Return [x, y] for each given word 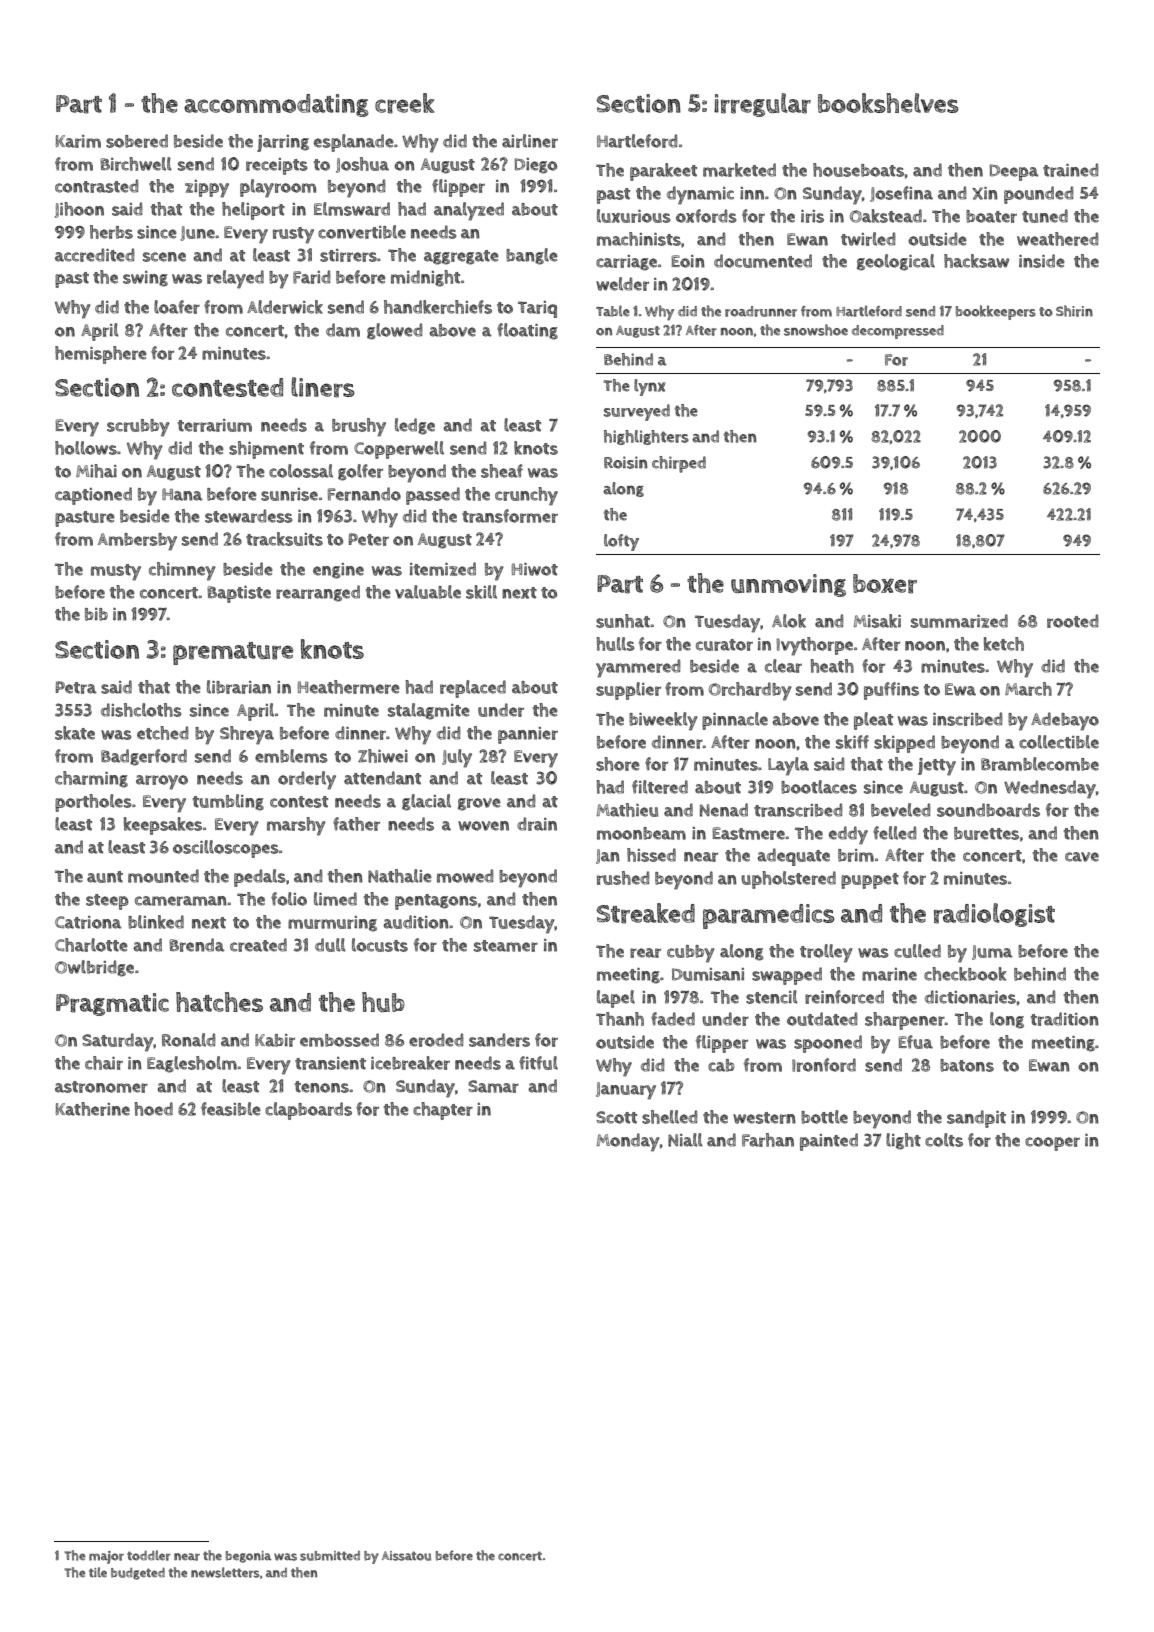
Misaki [877, 621]
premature [233, 653]
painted [829, 1142]
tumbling [228, 802]
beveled [901, 810]
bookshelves [888, 103]
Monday [628, 1142]
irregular [762, 105]
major [106, 1557]
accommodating [276, 105]
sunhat [623, 621]
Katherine [93, 1109]
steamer [506, 946]
